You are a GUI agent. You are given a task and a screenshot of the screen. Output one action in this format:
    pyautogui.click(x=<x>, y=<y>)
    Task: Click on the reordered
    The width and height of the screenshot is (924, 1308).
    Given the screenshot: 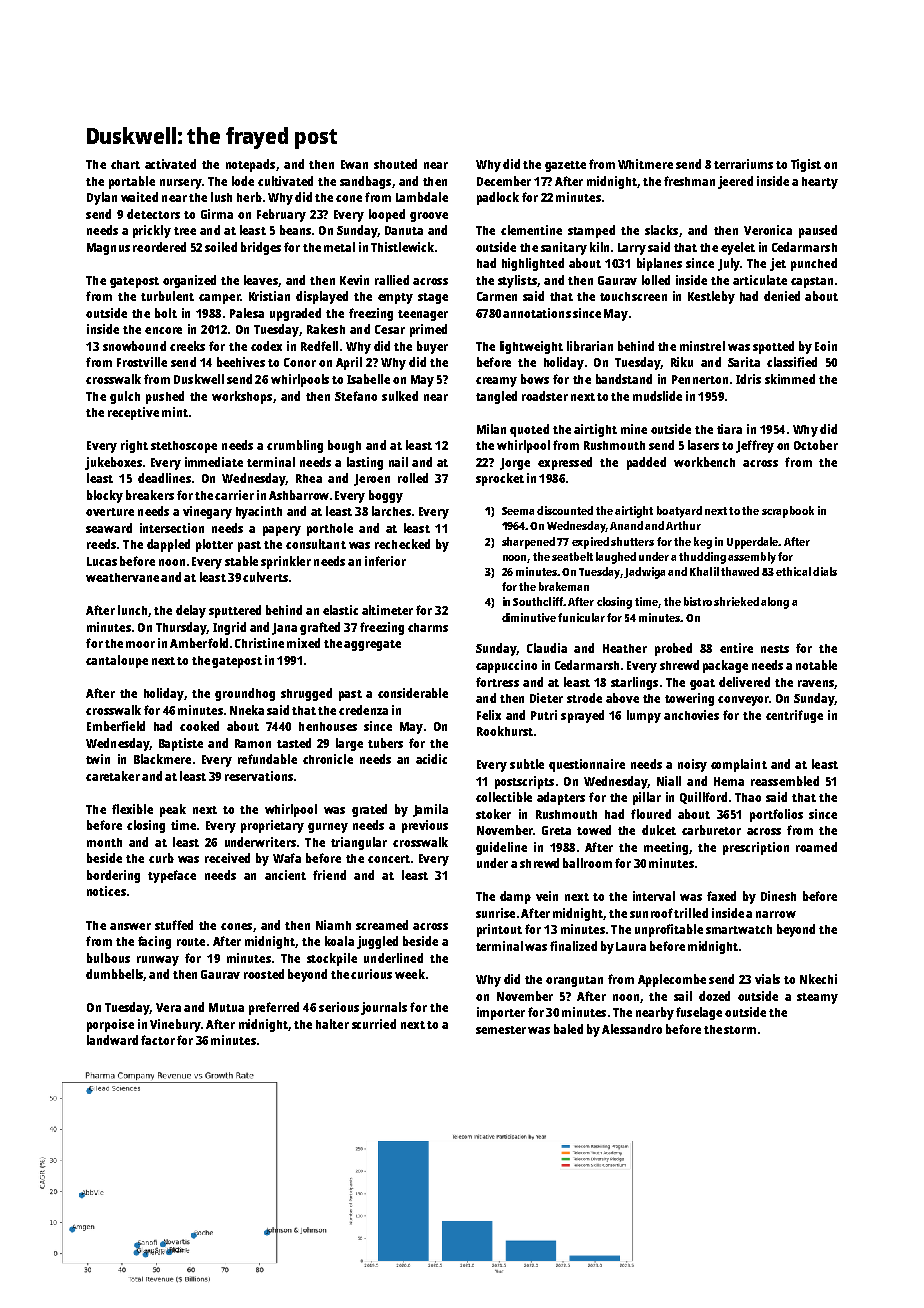 What is the action you would take?
    pyautogui.click(x=159, y=247)
